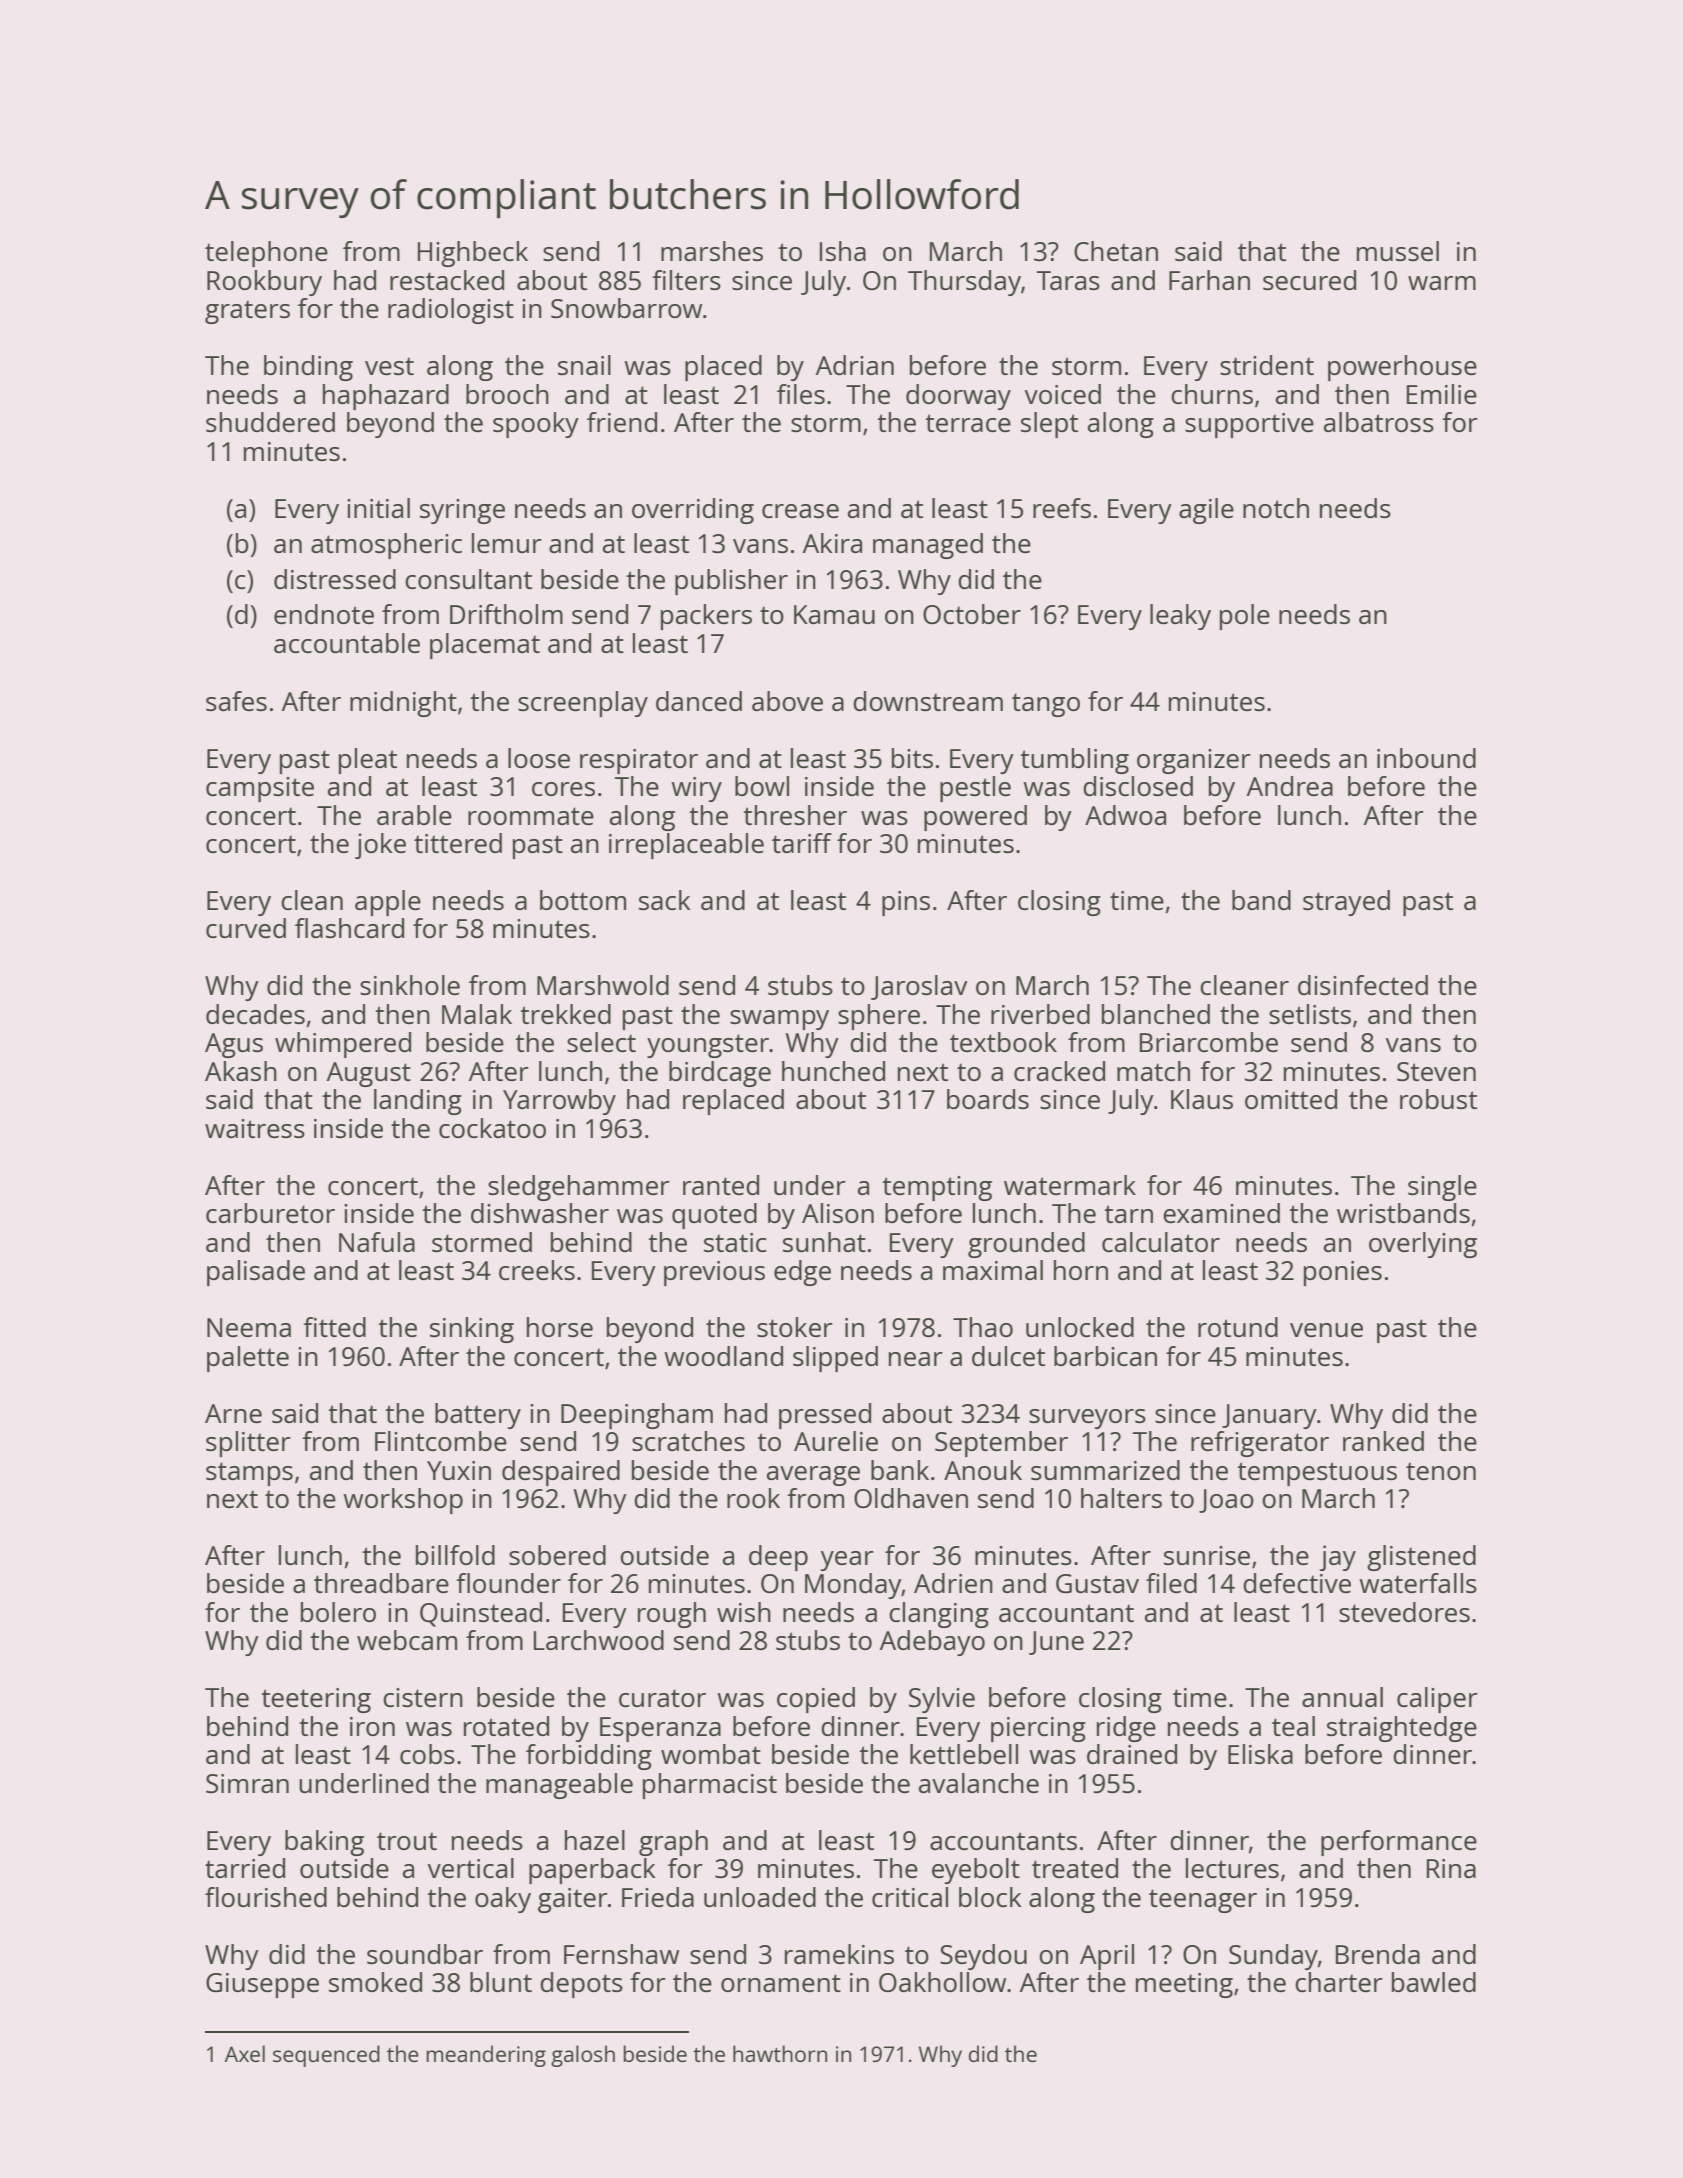  What do you see at coordinates (800, 511) in the screenshot?
I see `crease` at bounding box center [800, 511].
